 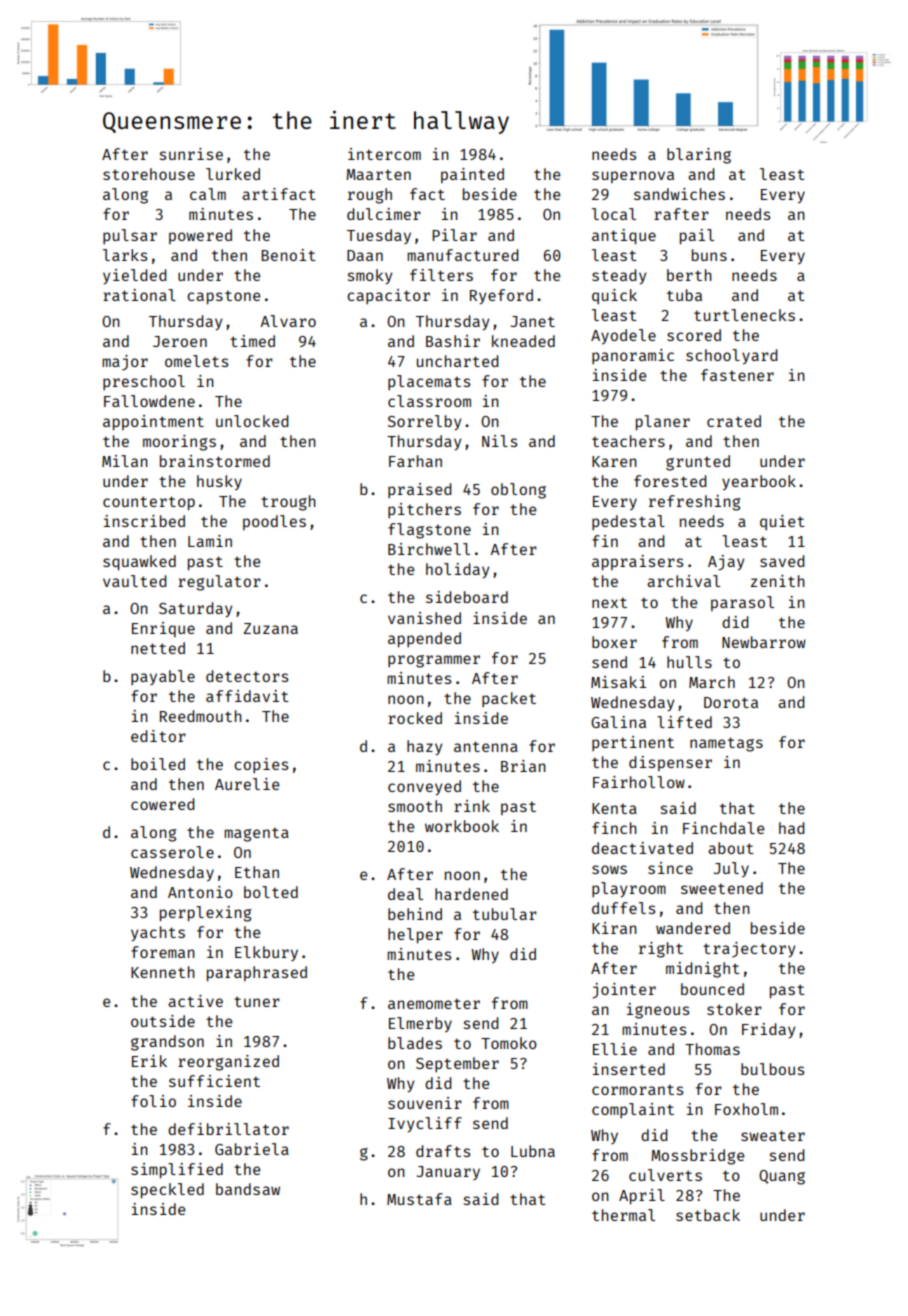 What do you see at coordinates (699, 156) in the screenshot?
I see `blaring` at bounding box center [699, 156].
